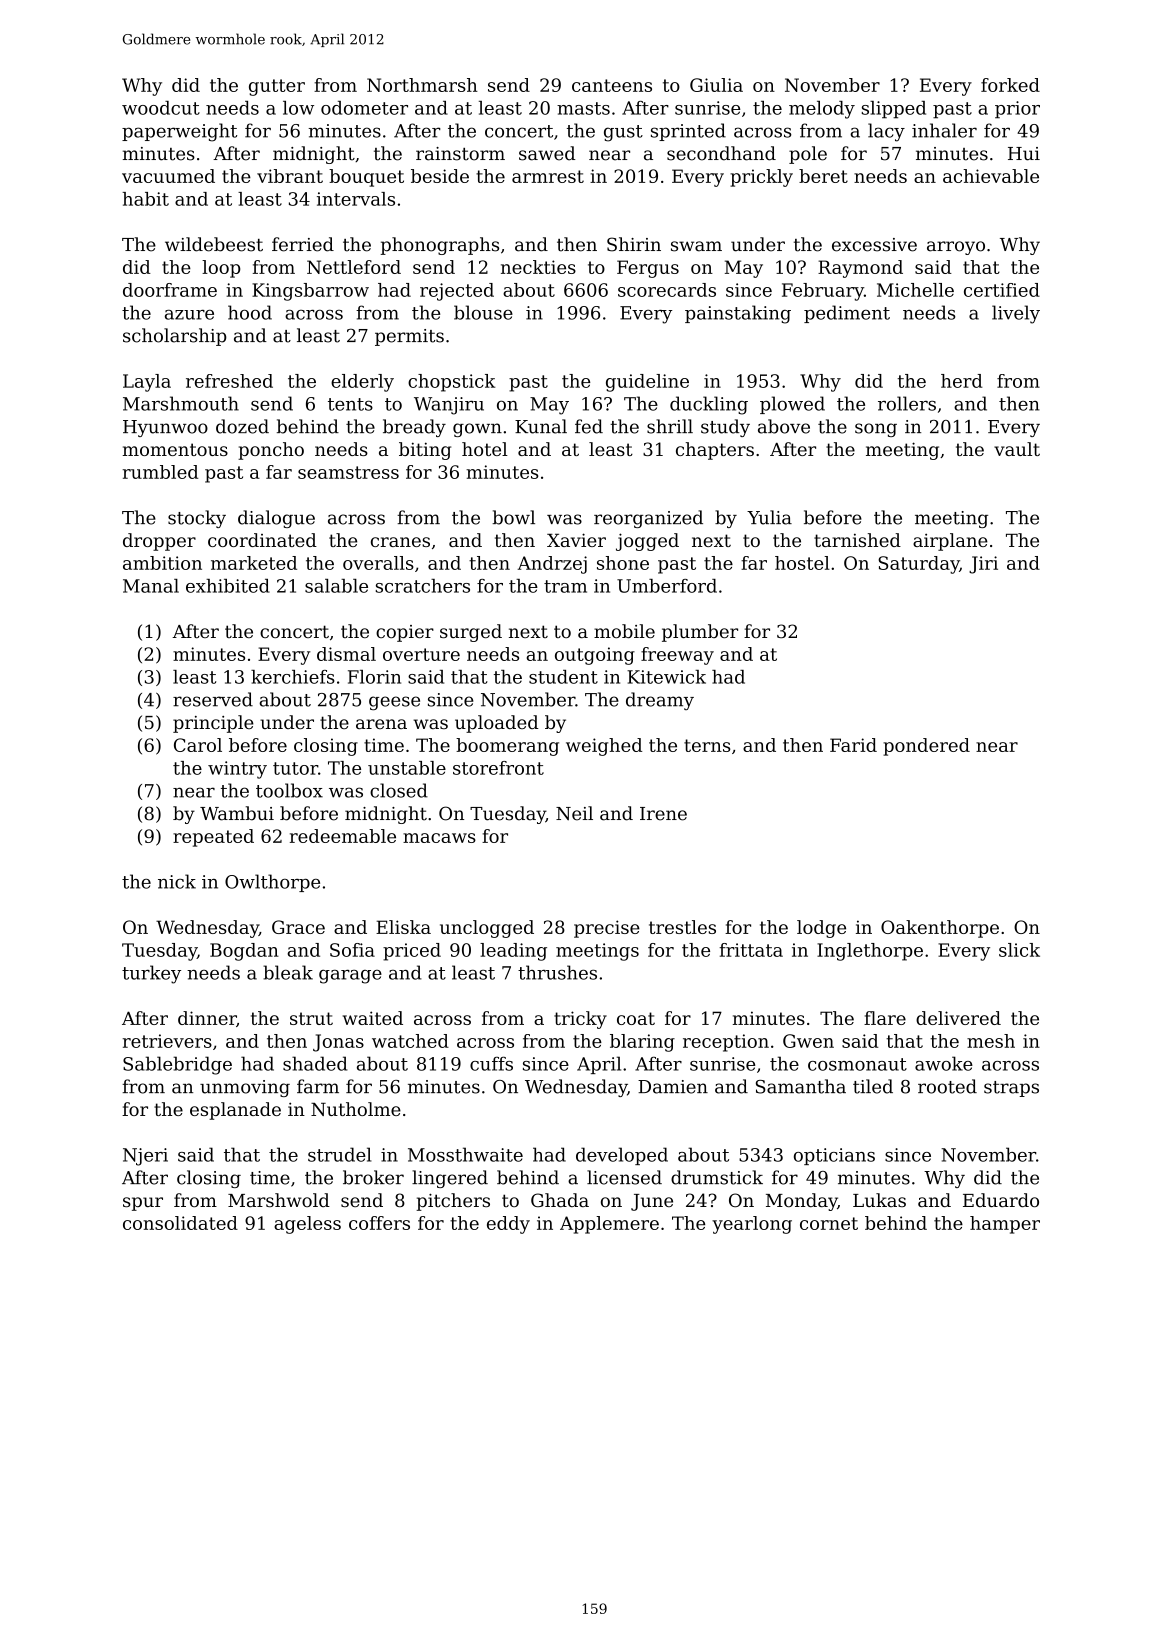 This document has width=1162, height=1644. I want to click on Northmarsh, so click(422, 85).
